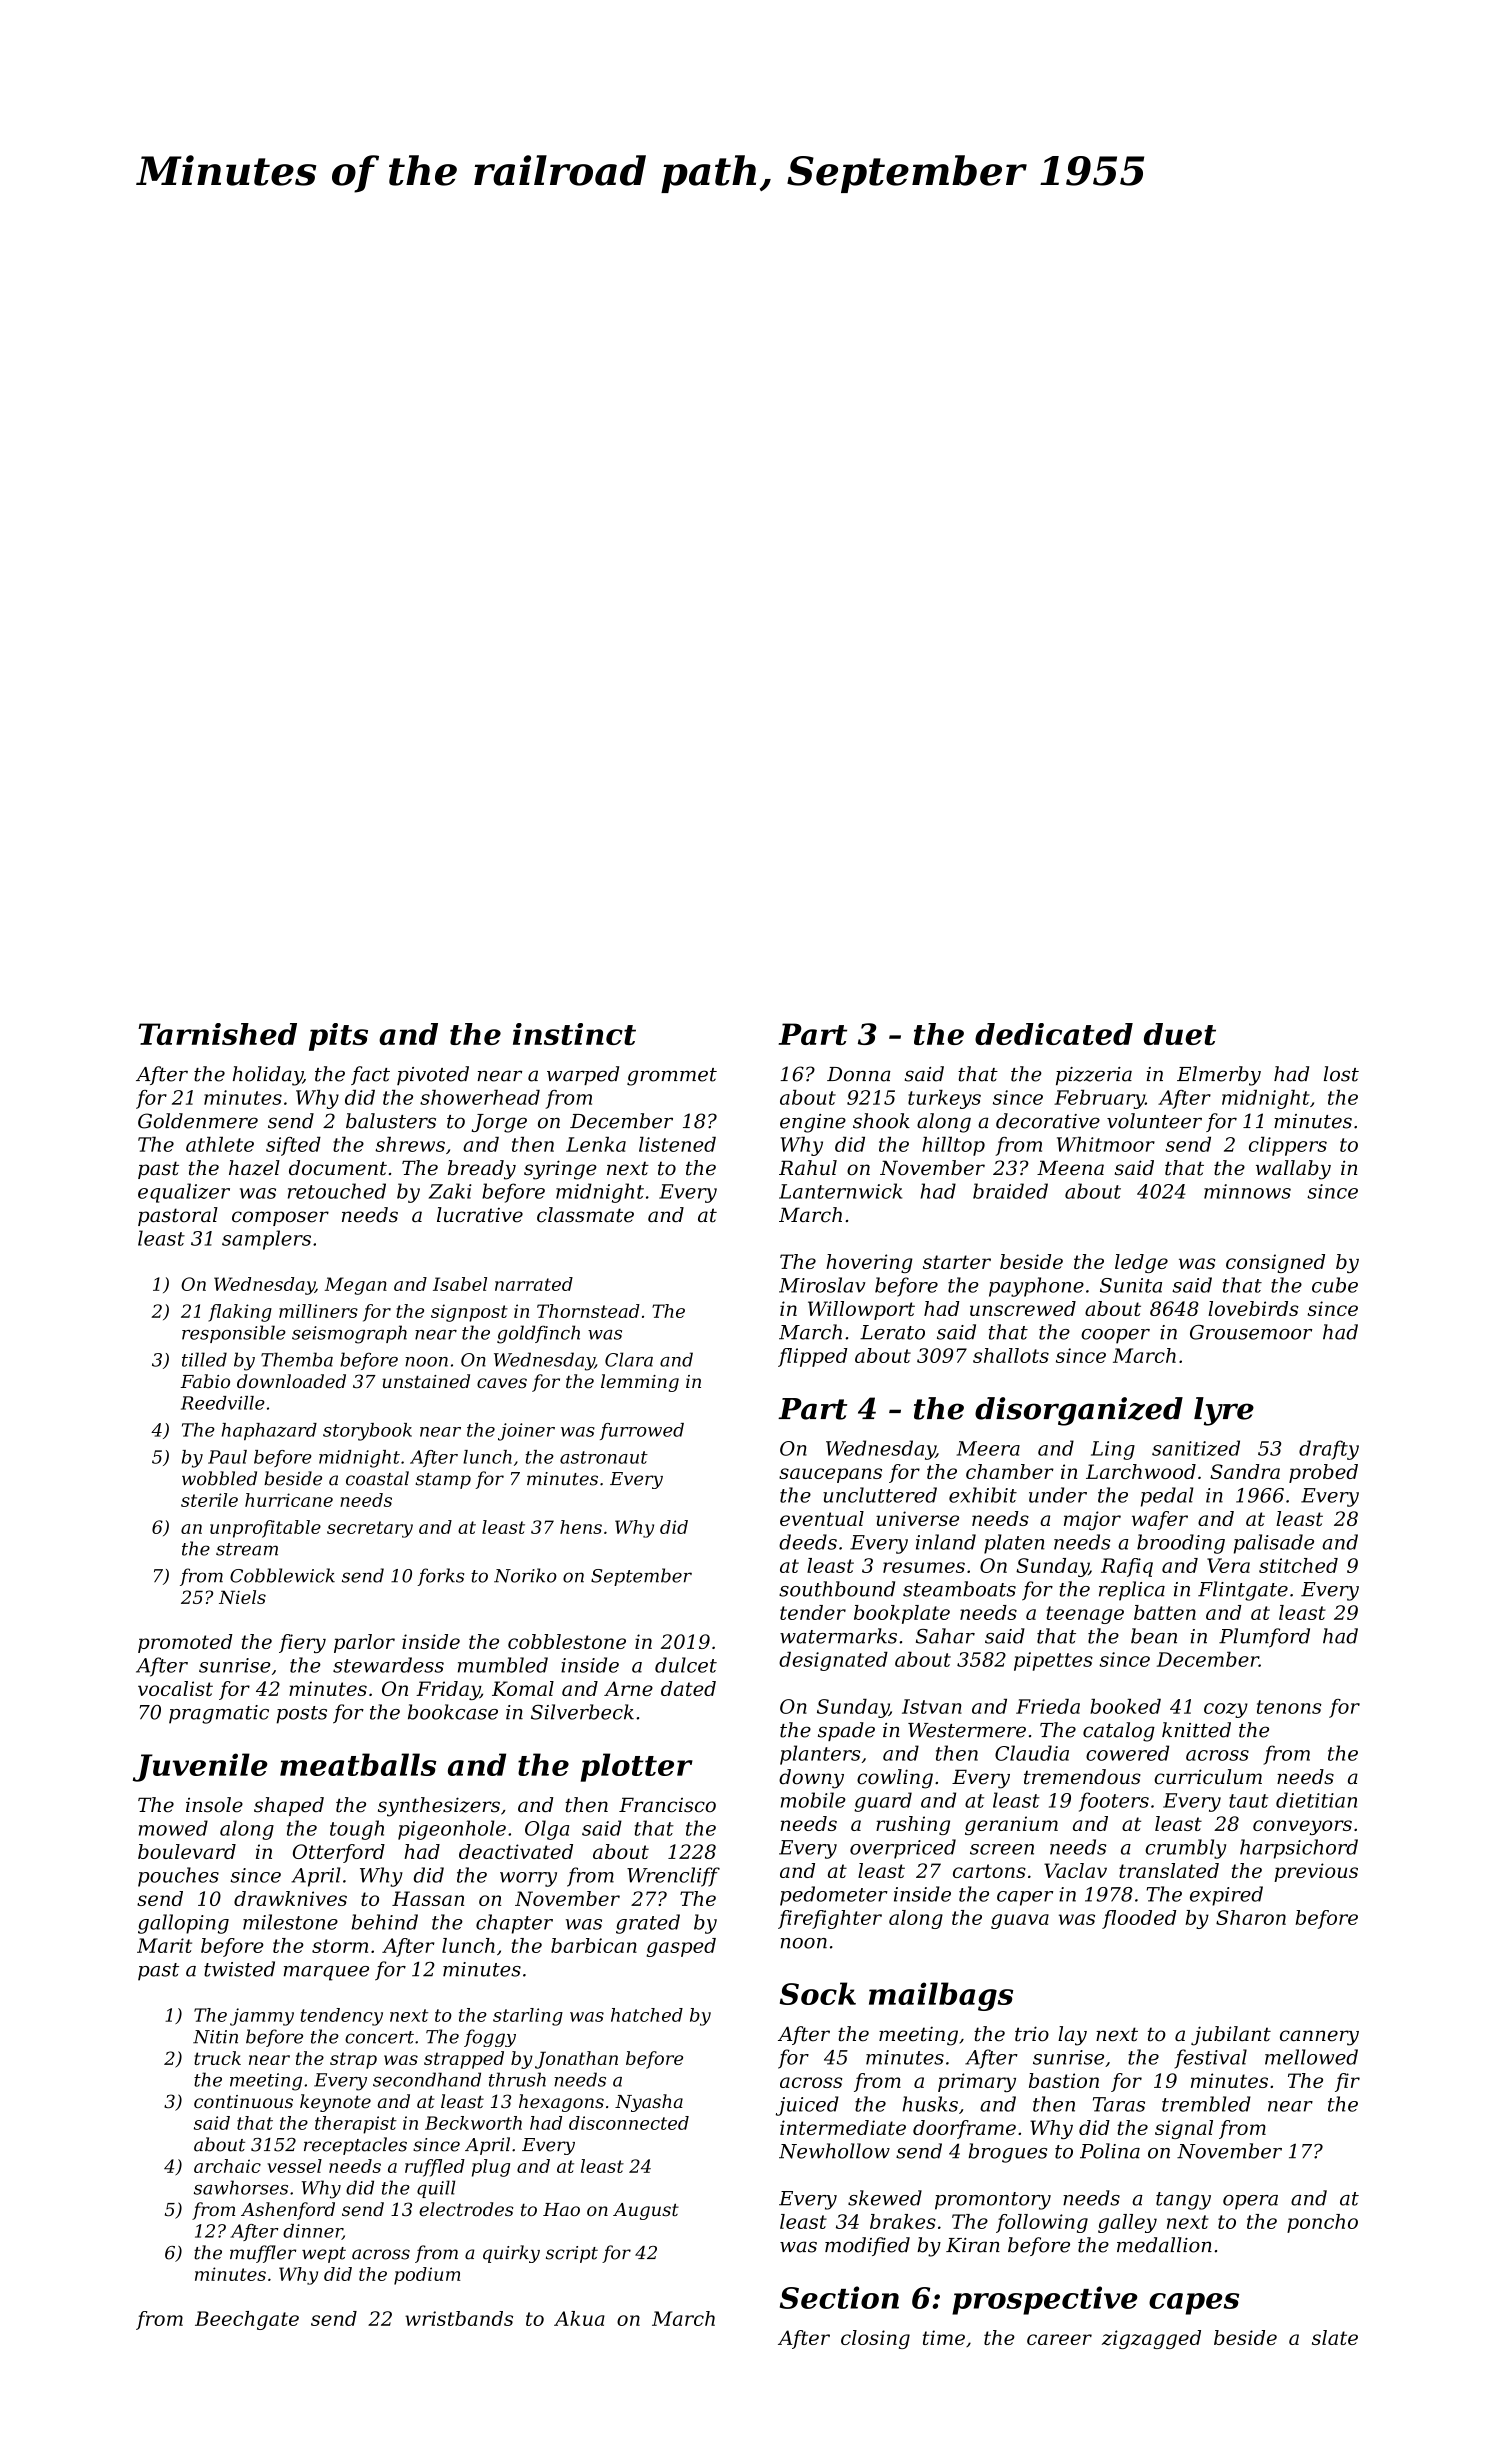 Image resolution: width=1496 pixels, height=2464 pixels. Describe the element at coordinates (1274, 1544) in the page. I see `palisade` at that location.
